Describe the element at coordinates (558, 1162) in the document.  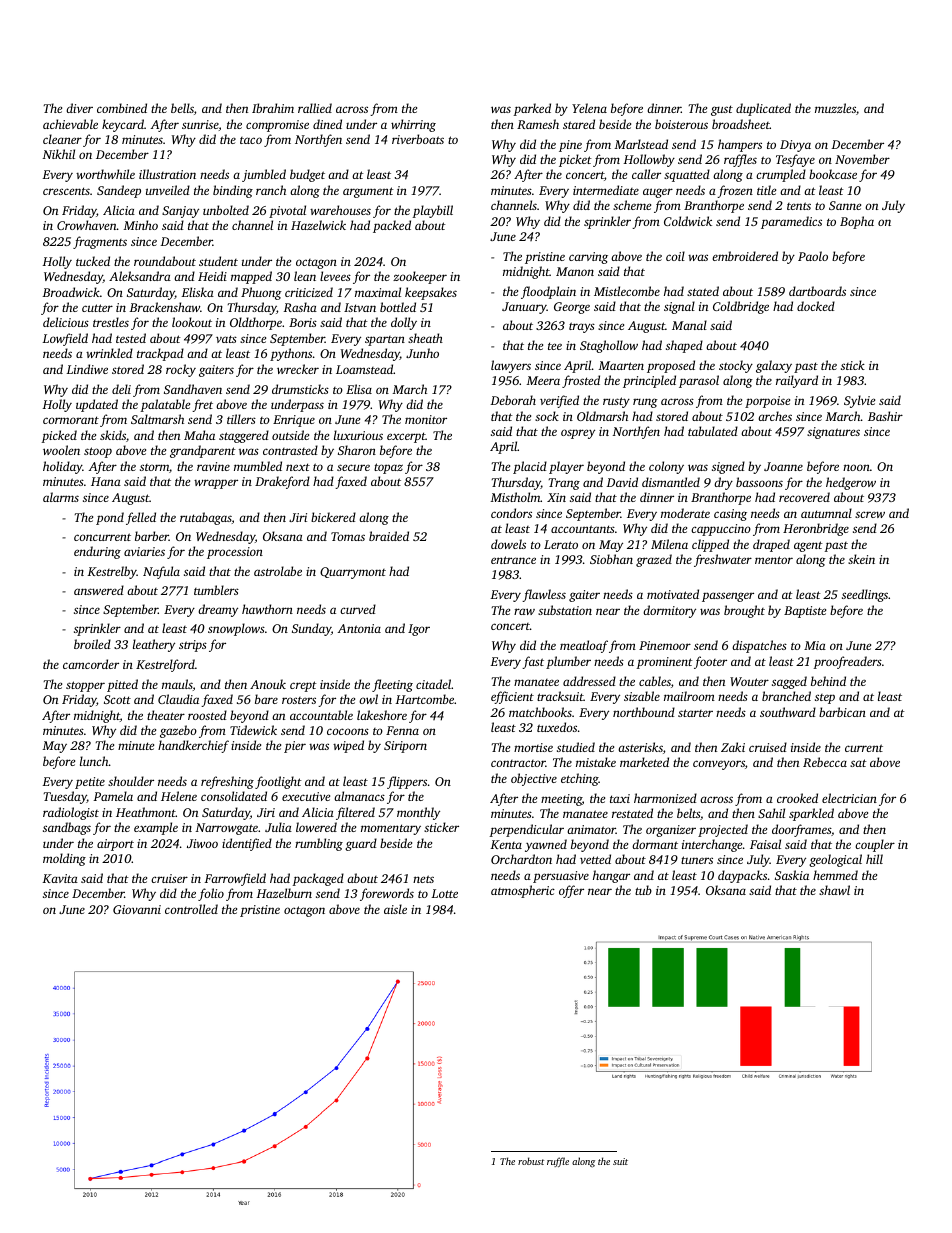
I see `ruffle` at that location.
